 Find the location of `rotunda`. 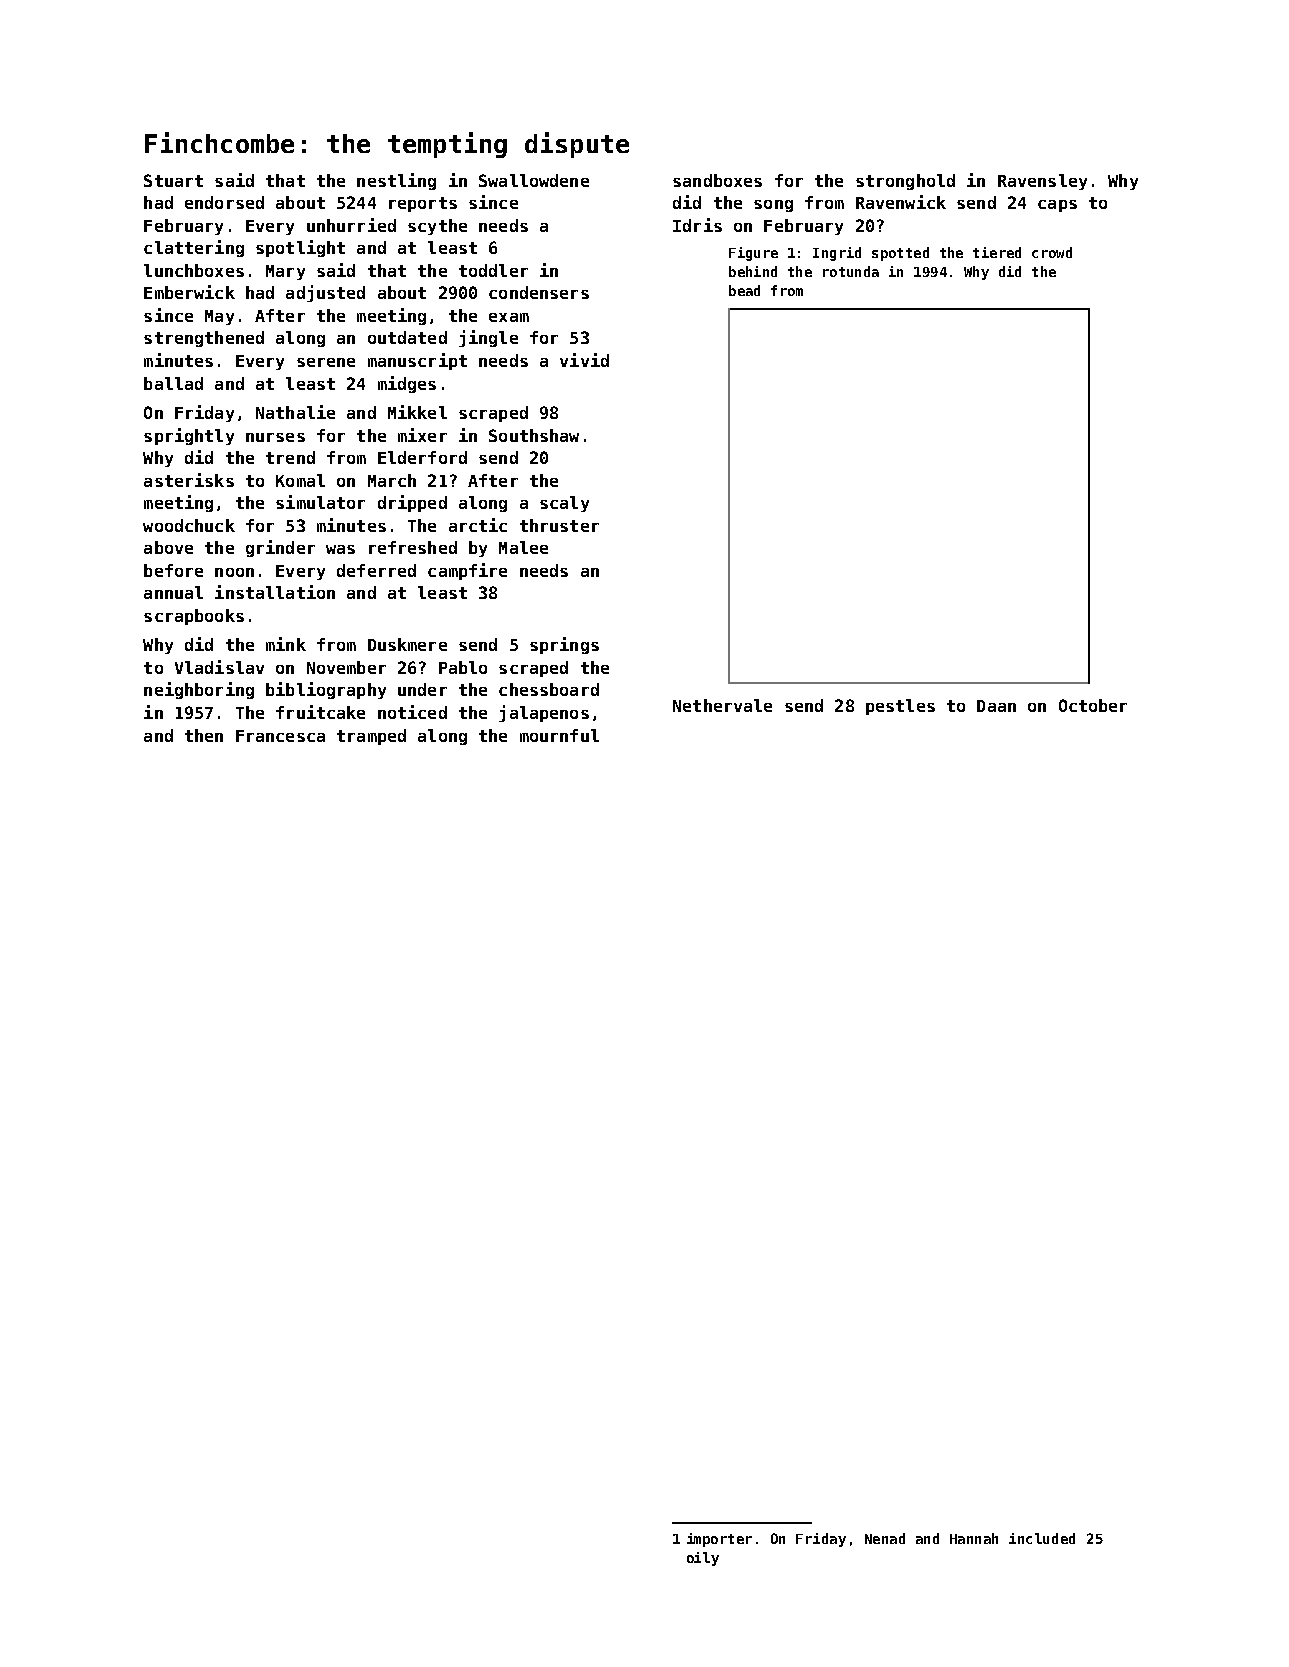

rotunda is located at coordinates (851, 271).
